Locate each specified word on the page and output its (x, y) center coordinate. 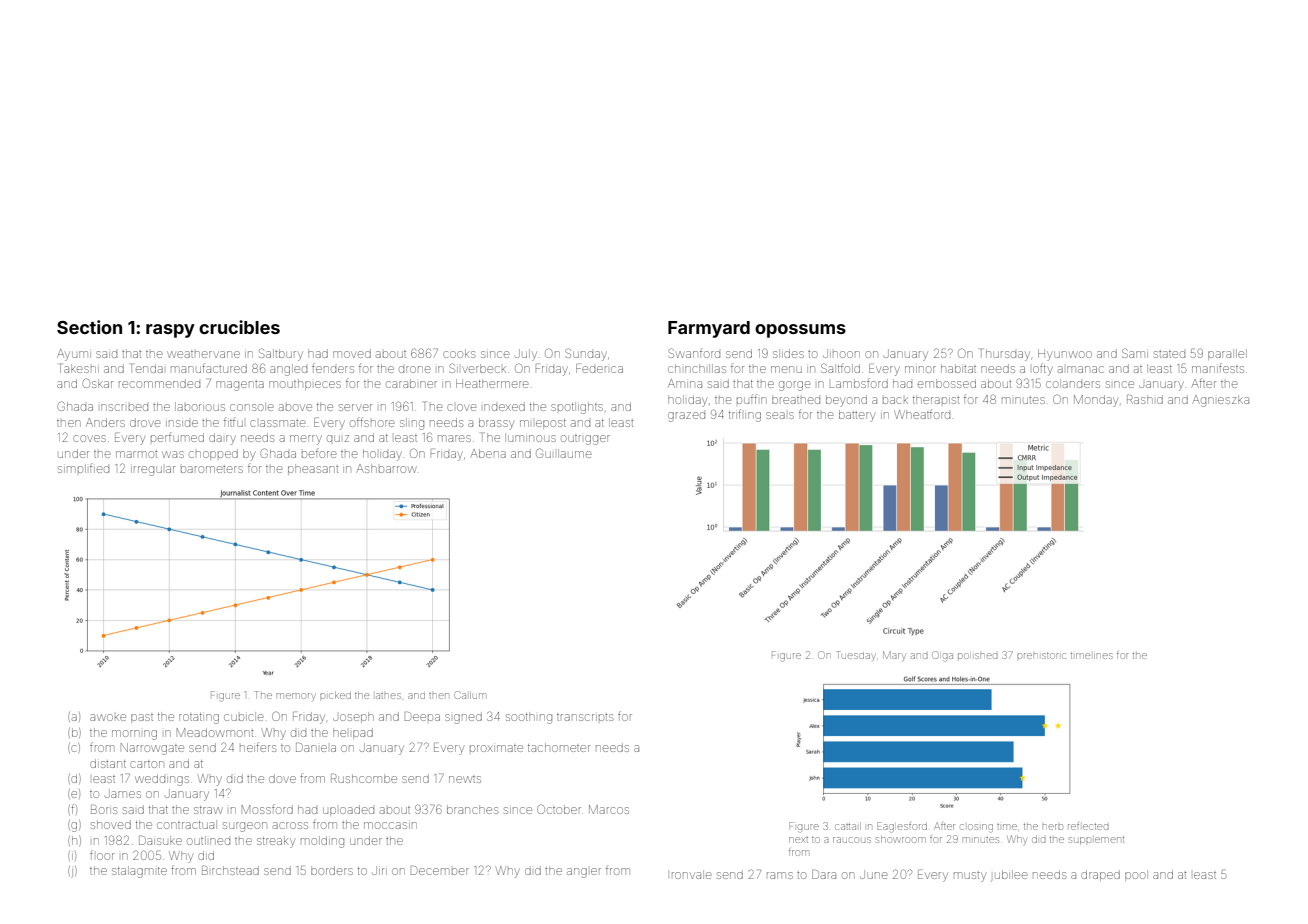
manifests (1218, 368)
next (798, 840)
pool (1135, 875)
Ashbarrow (387, 468)
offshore (372, 422)
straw (208, 810)
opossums (800, 331)
